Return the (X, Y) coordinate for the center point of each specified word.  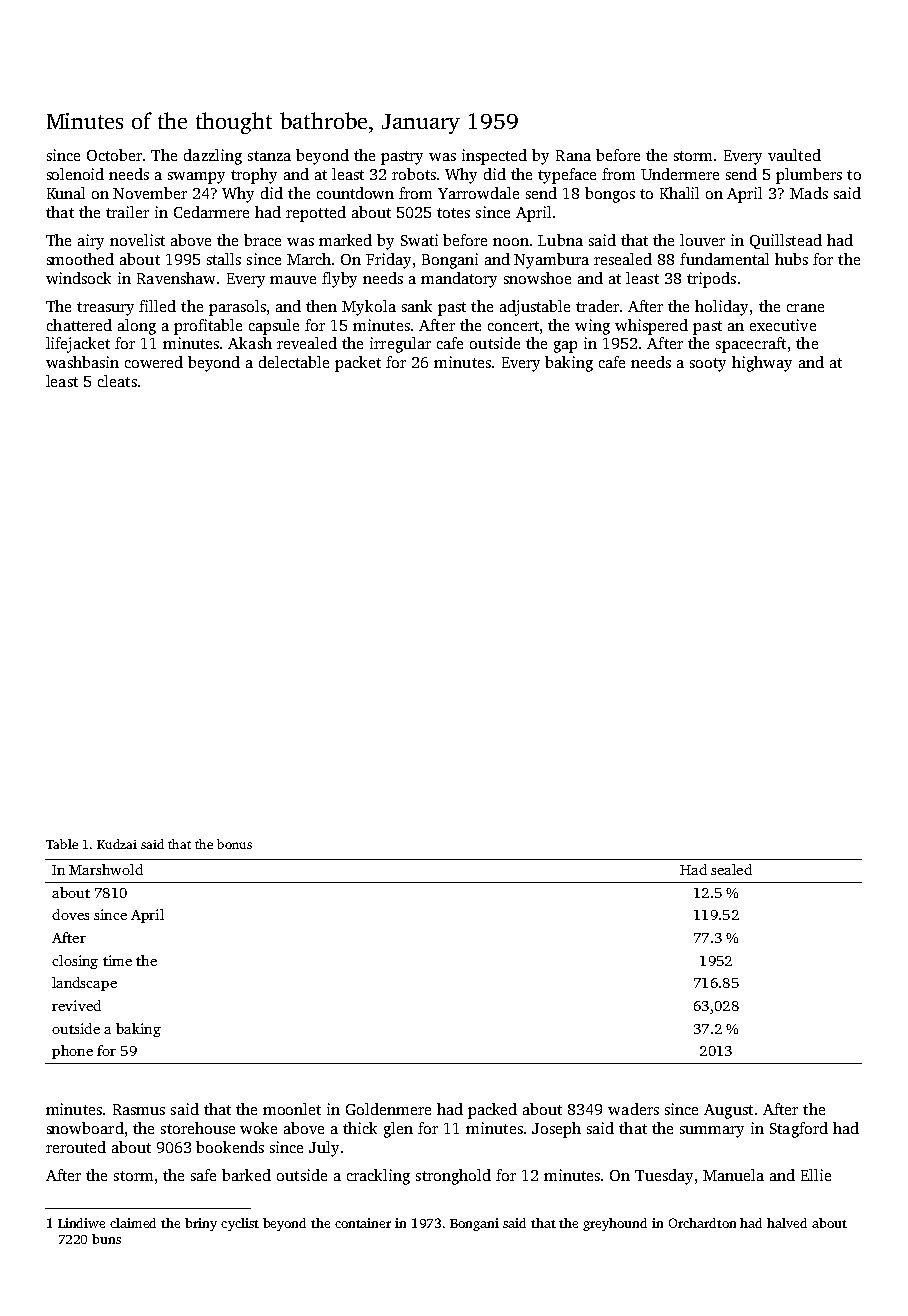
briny (201, 1224)
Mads (809, 193)
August (728, 1111)
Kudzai (117, 844)
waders (633, 1109)
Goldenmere (388, 1109)
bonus (234, 844)
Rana (573, 155)
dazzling (213, 157)
